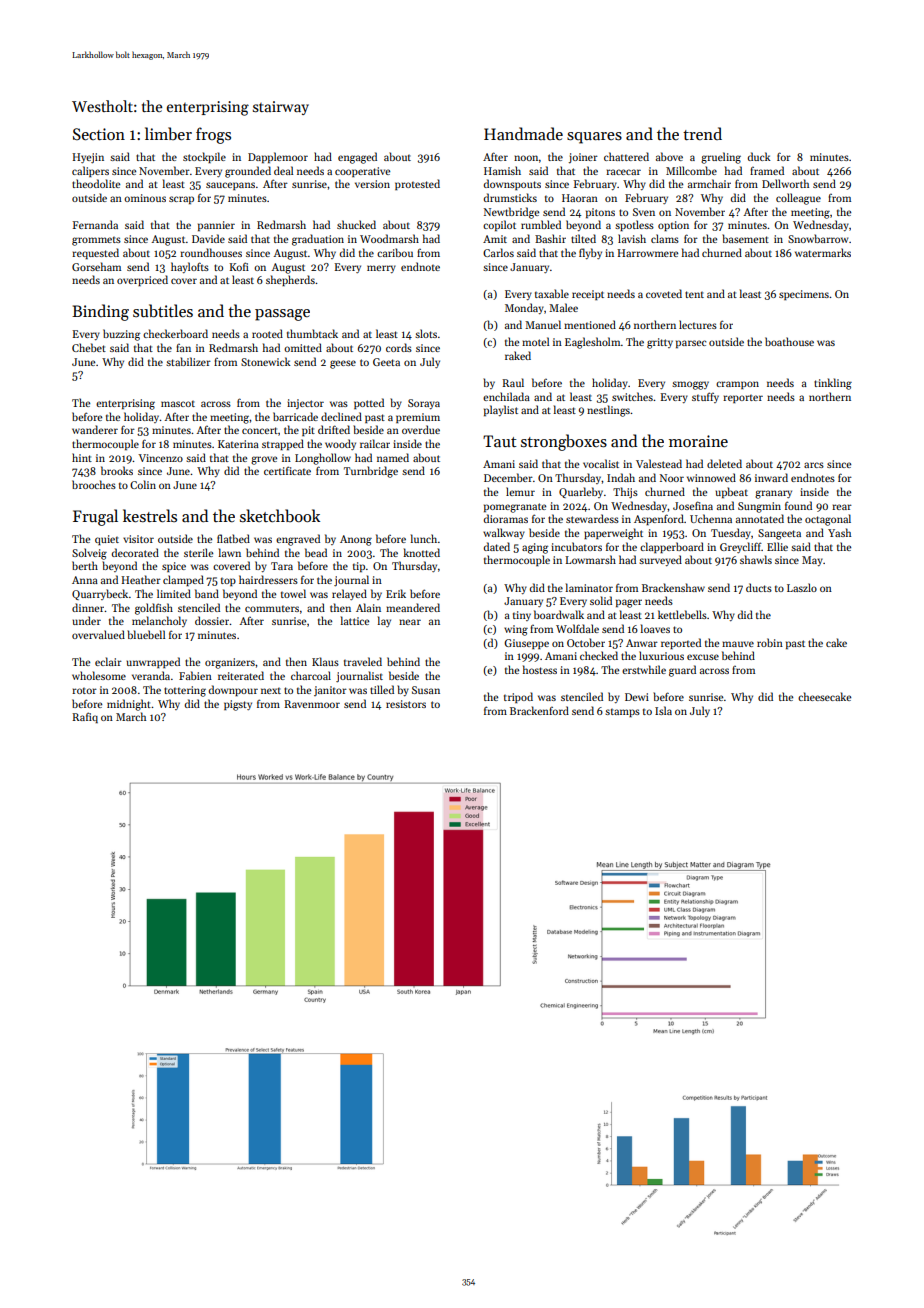  What do you see at coordinates (160, 458) in the screenshot?
I see `Vincenzo` at bounding box center [160, 458].
